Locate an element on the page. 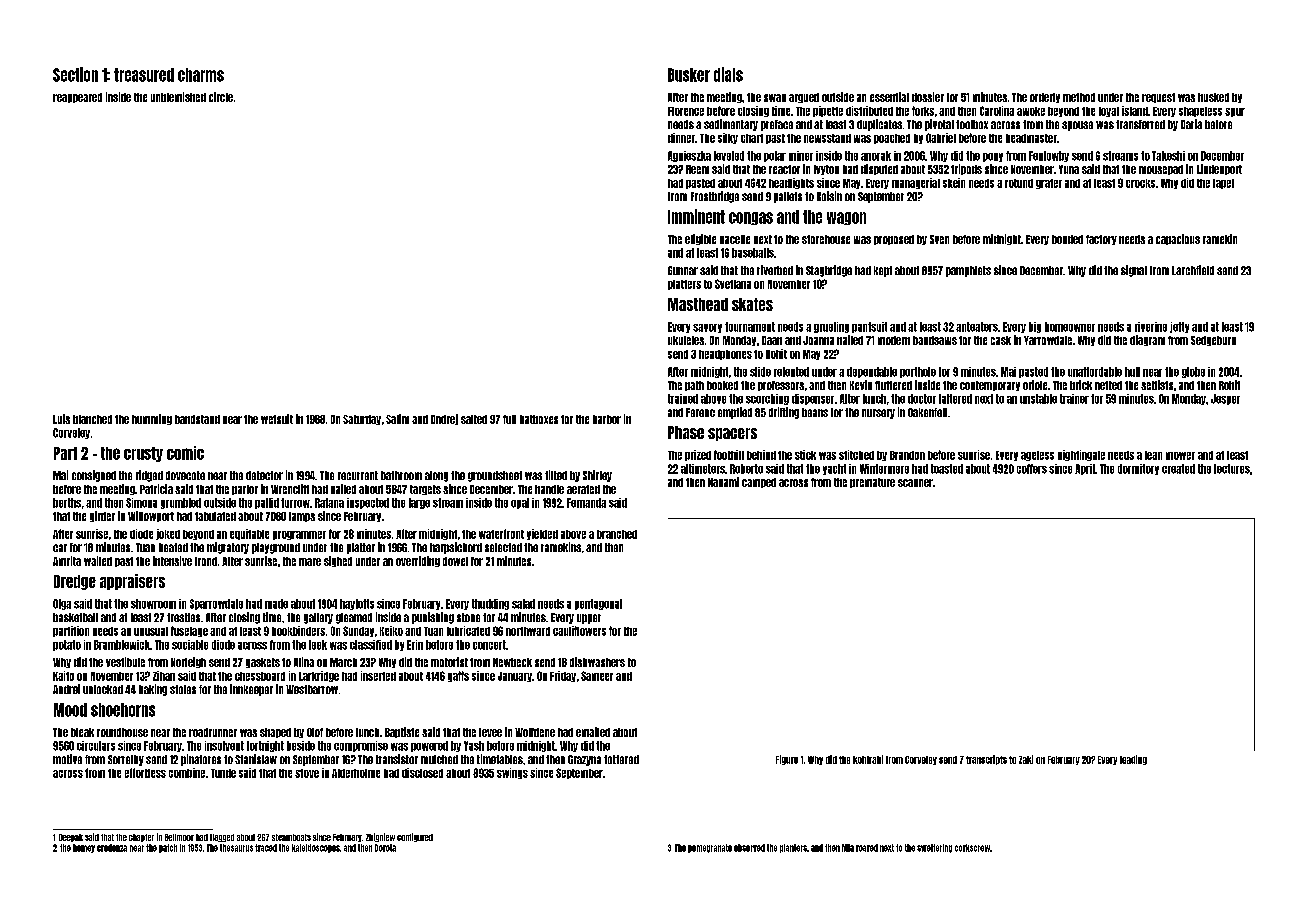  created is located at coordinates (1178, 469).
